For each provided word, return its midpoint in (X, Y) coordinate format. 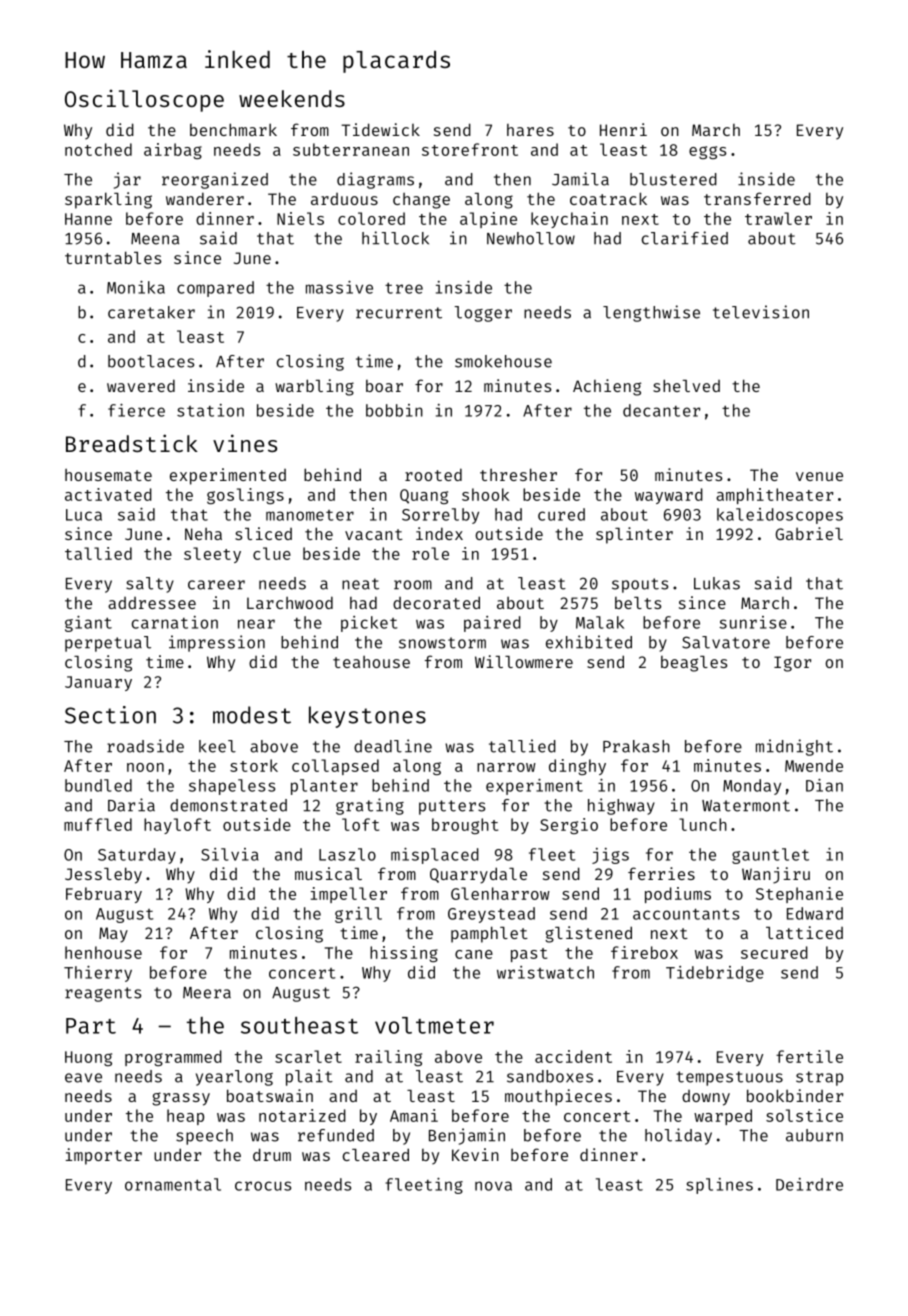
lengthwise (651, 313)
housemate (108, 475)
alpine (488, 220)
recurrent (399, 313)
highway (621, 806)
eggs (707, 152)
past (529, 955)
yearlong (234, 1078)
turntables (113, 257)
